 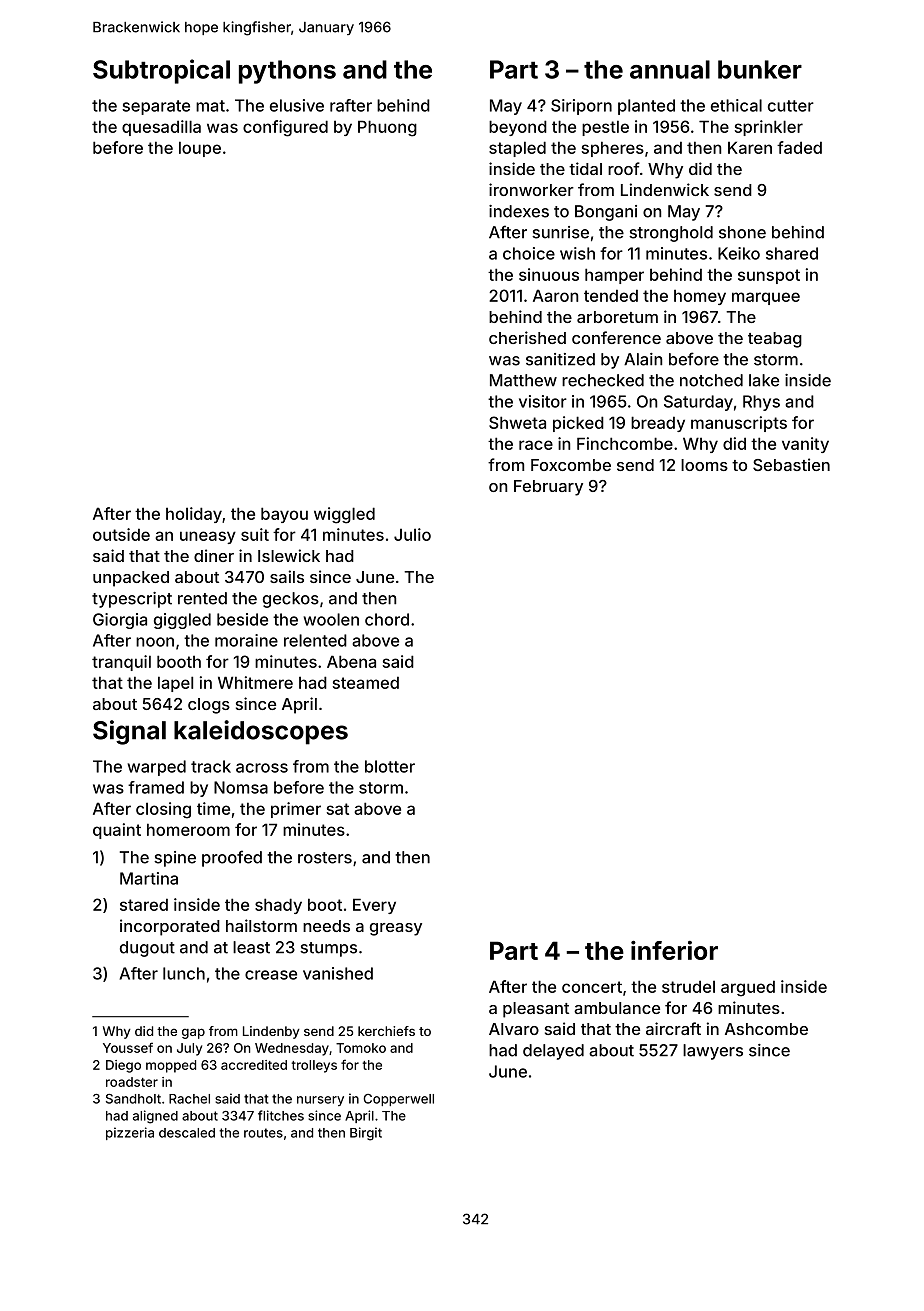 What do you see at coordinates (326, 926) in the screenshot?
I see `needs` at bounding box center [326, 926].
